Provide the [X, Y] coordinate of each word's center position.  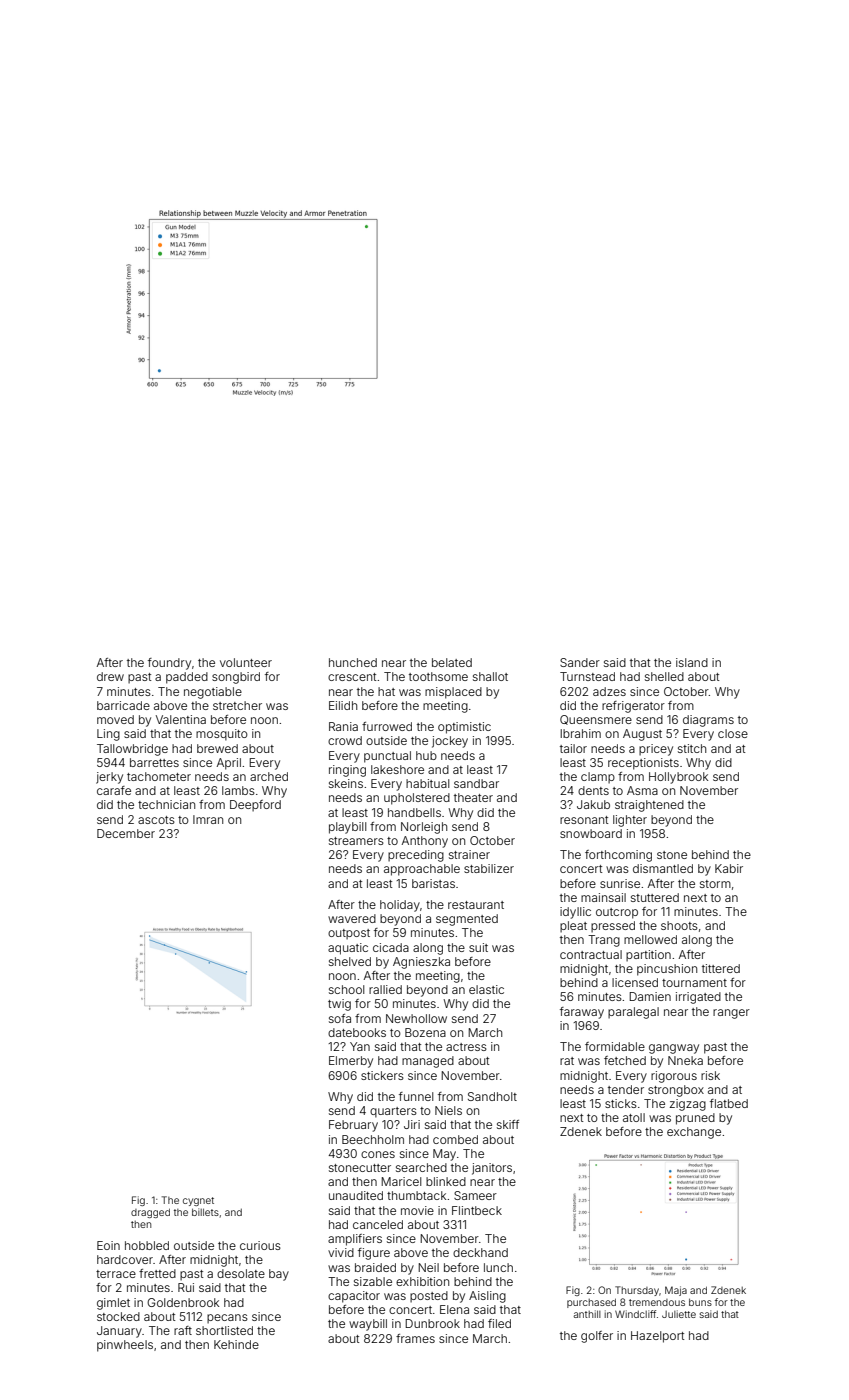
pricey [656, 750]
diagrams [708, 721]
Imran [208, 819]
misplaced [453, 693]
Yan [360, 1046]
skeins [346, 783]
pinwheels [125, 1346]
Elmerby [351, 1062]
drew [110, 676]
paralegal [633, 1013]
